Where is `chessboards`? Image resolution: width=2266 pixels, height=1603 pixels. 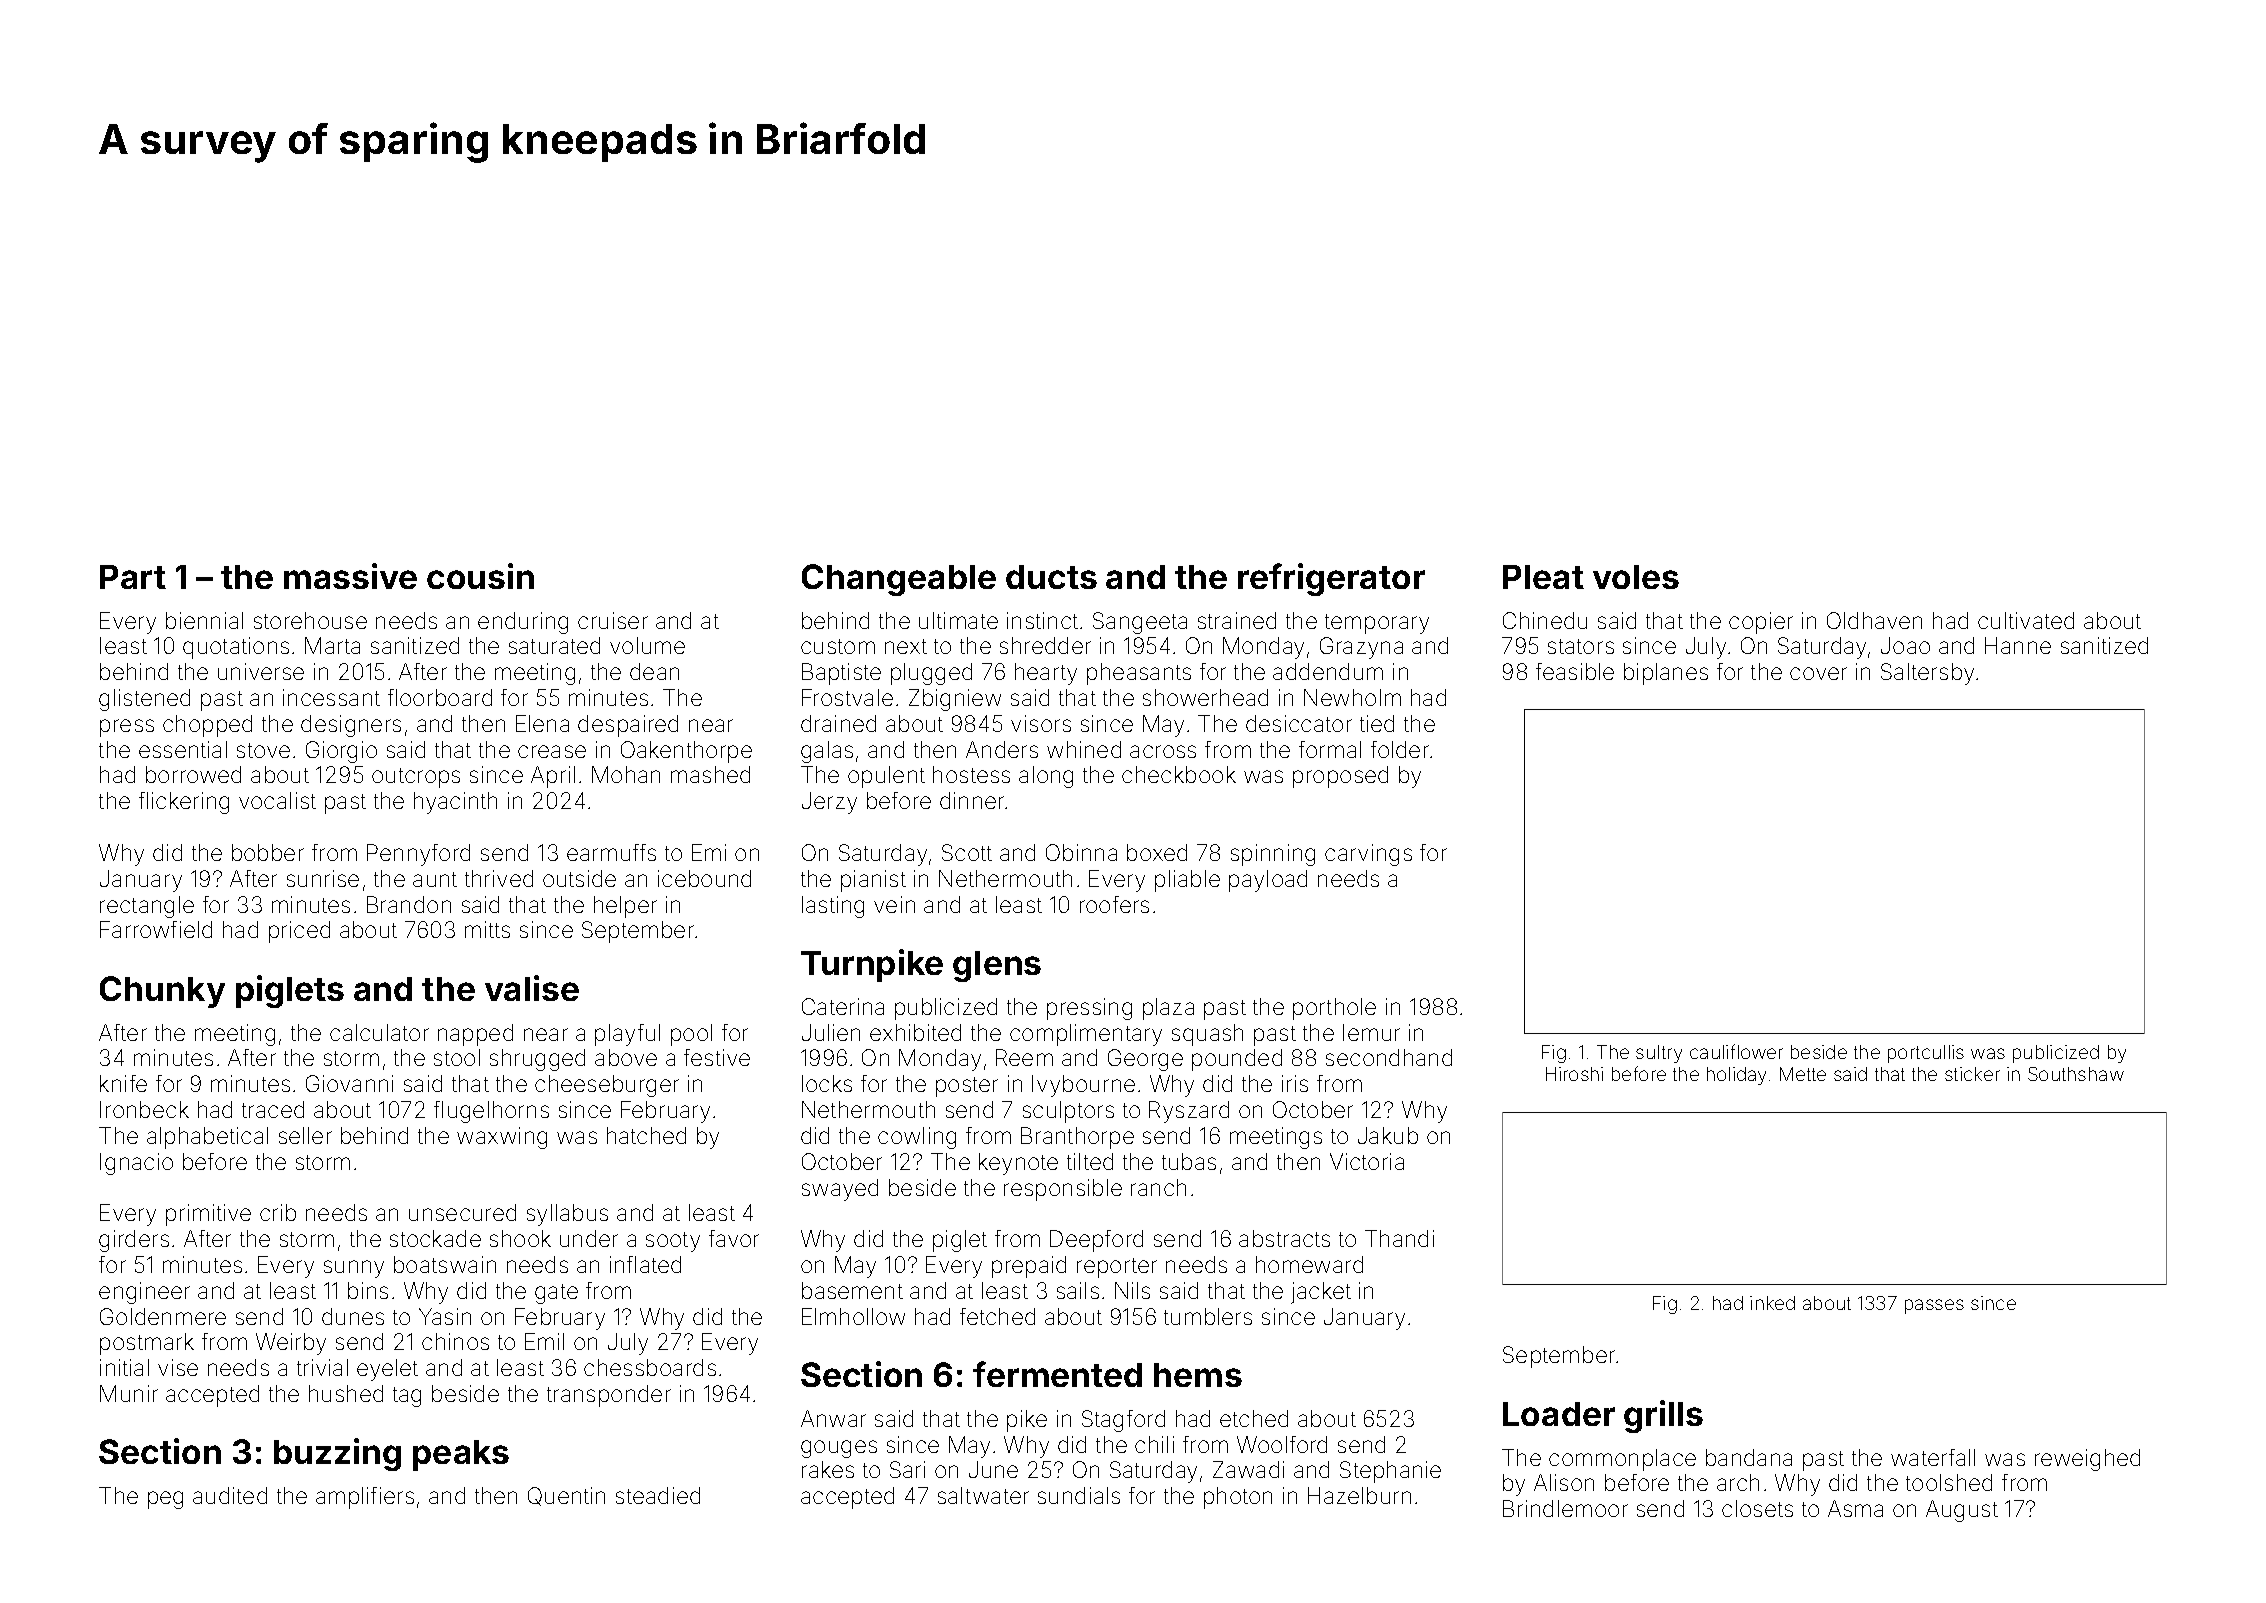 chessboards is located at coordinates (650, 1367).
